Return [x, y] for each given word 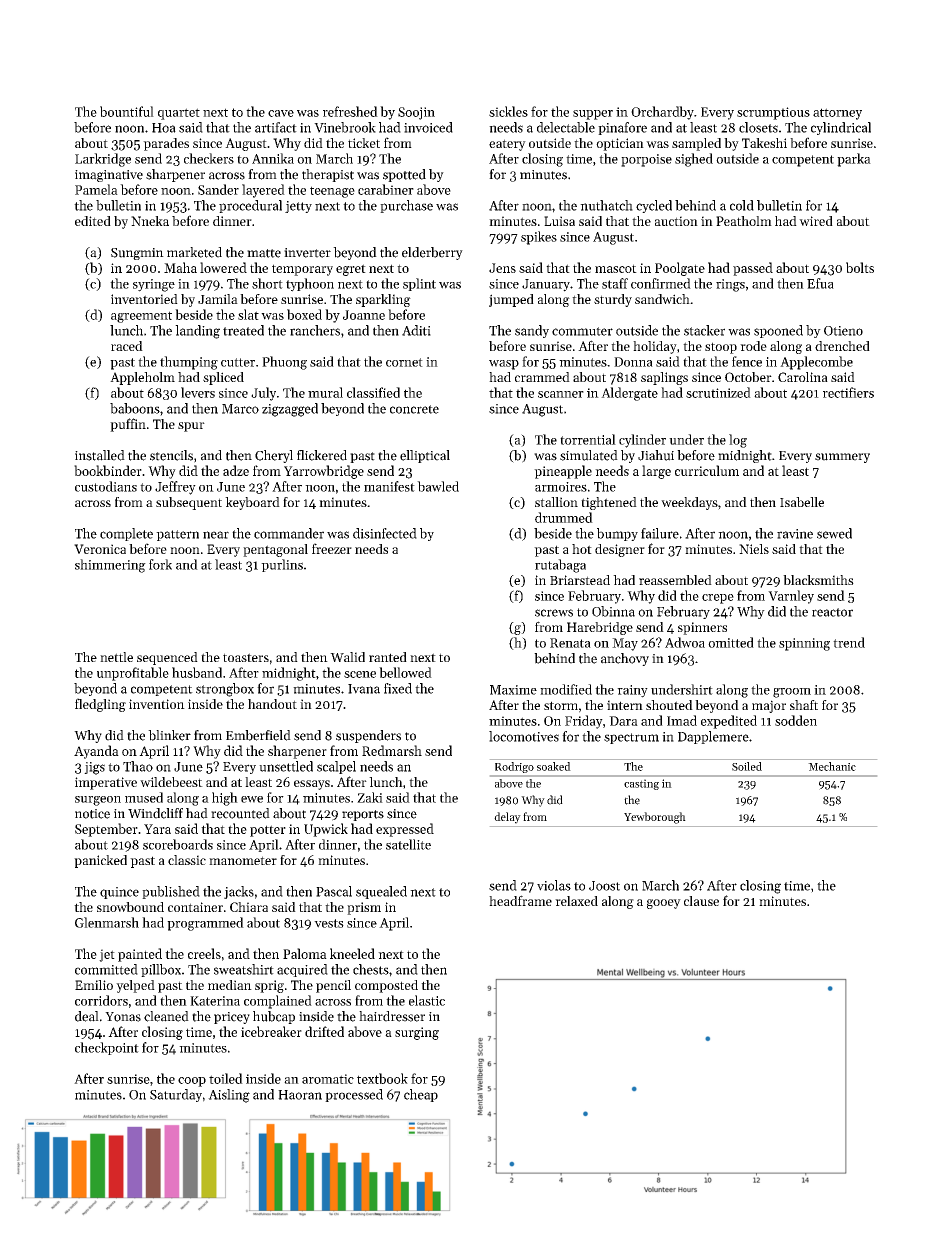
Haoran [300, 1095]
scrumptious [773, 113]
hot [582, 549]
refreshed [350, 111]
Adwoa [685, 642]
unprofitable [133, 674]
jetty [298, 207]
